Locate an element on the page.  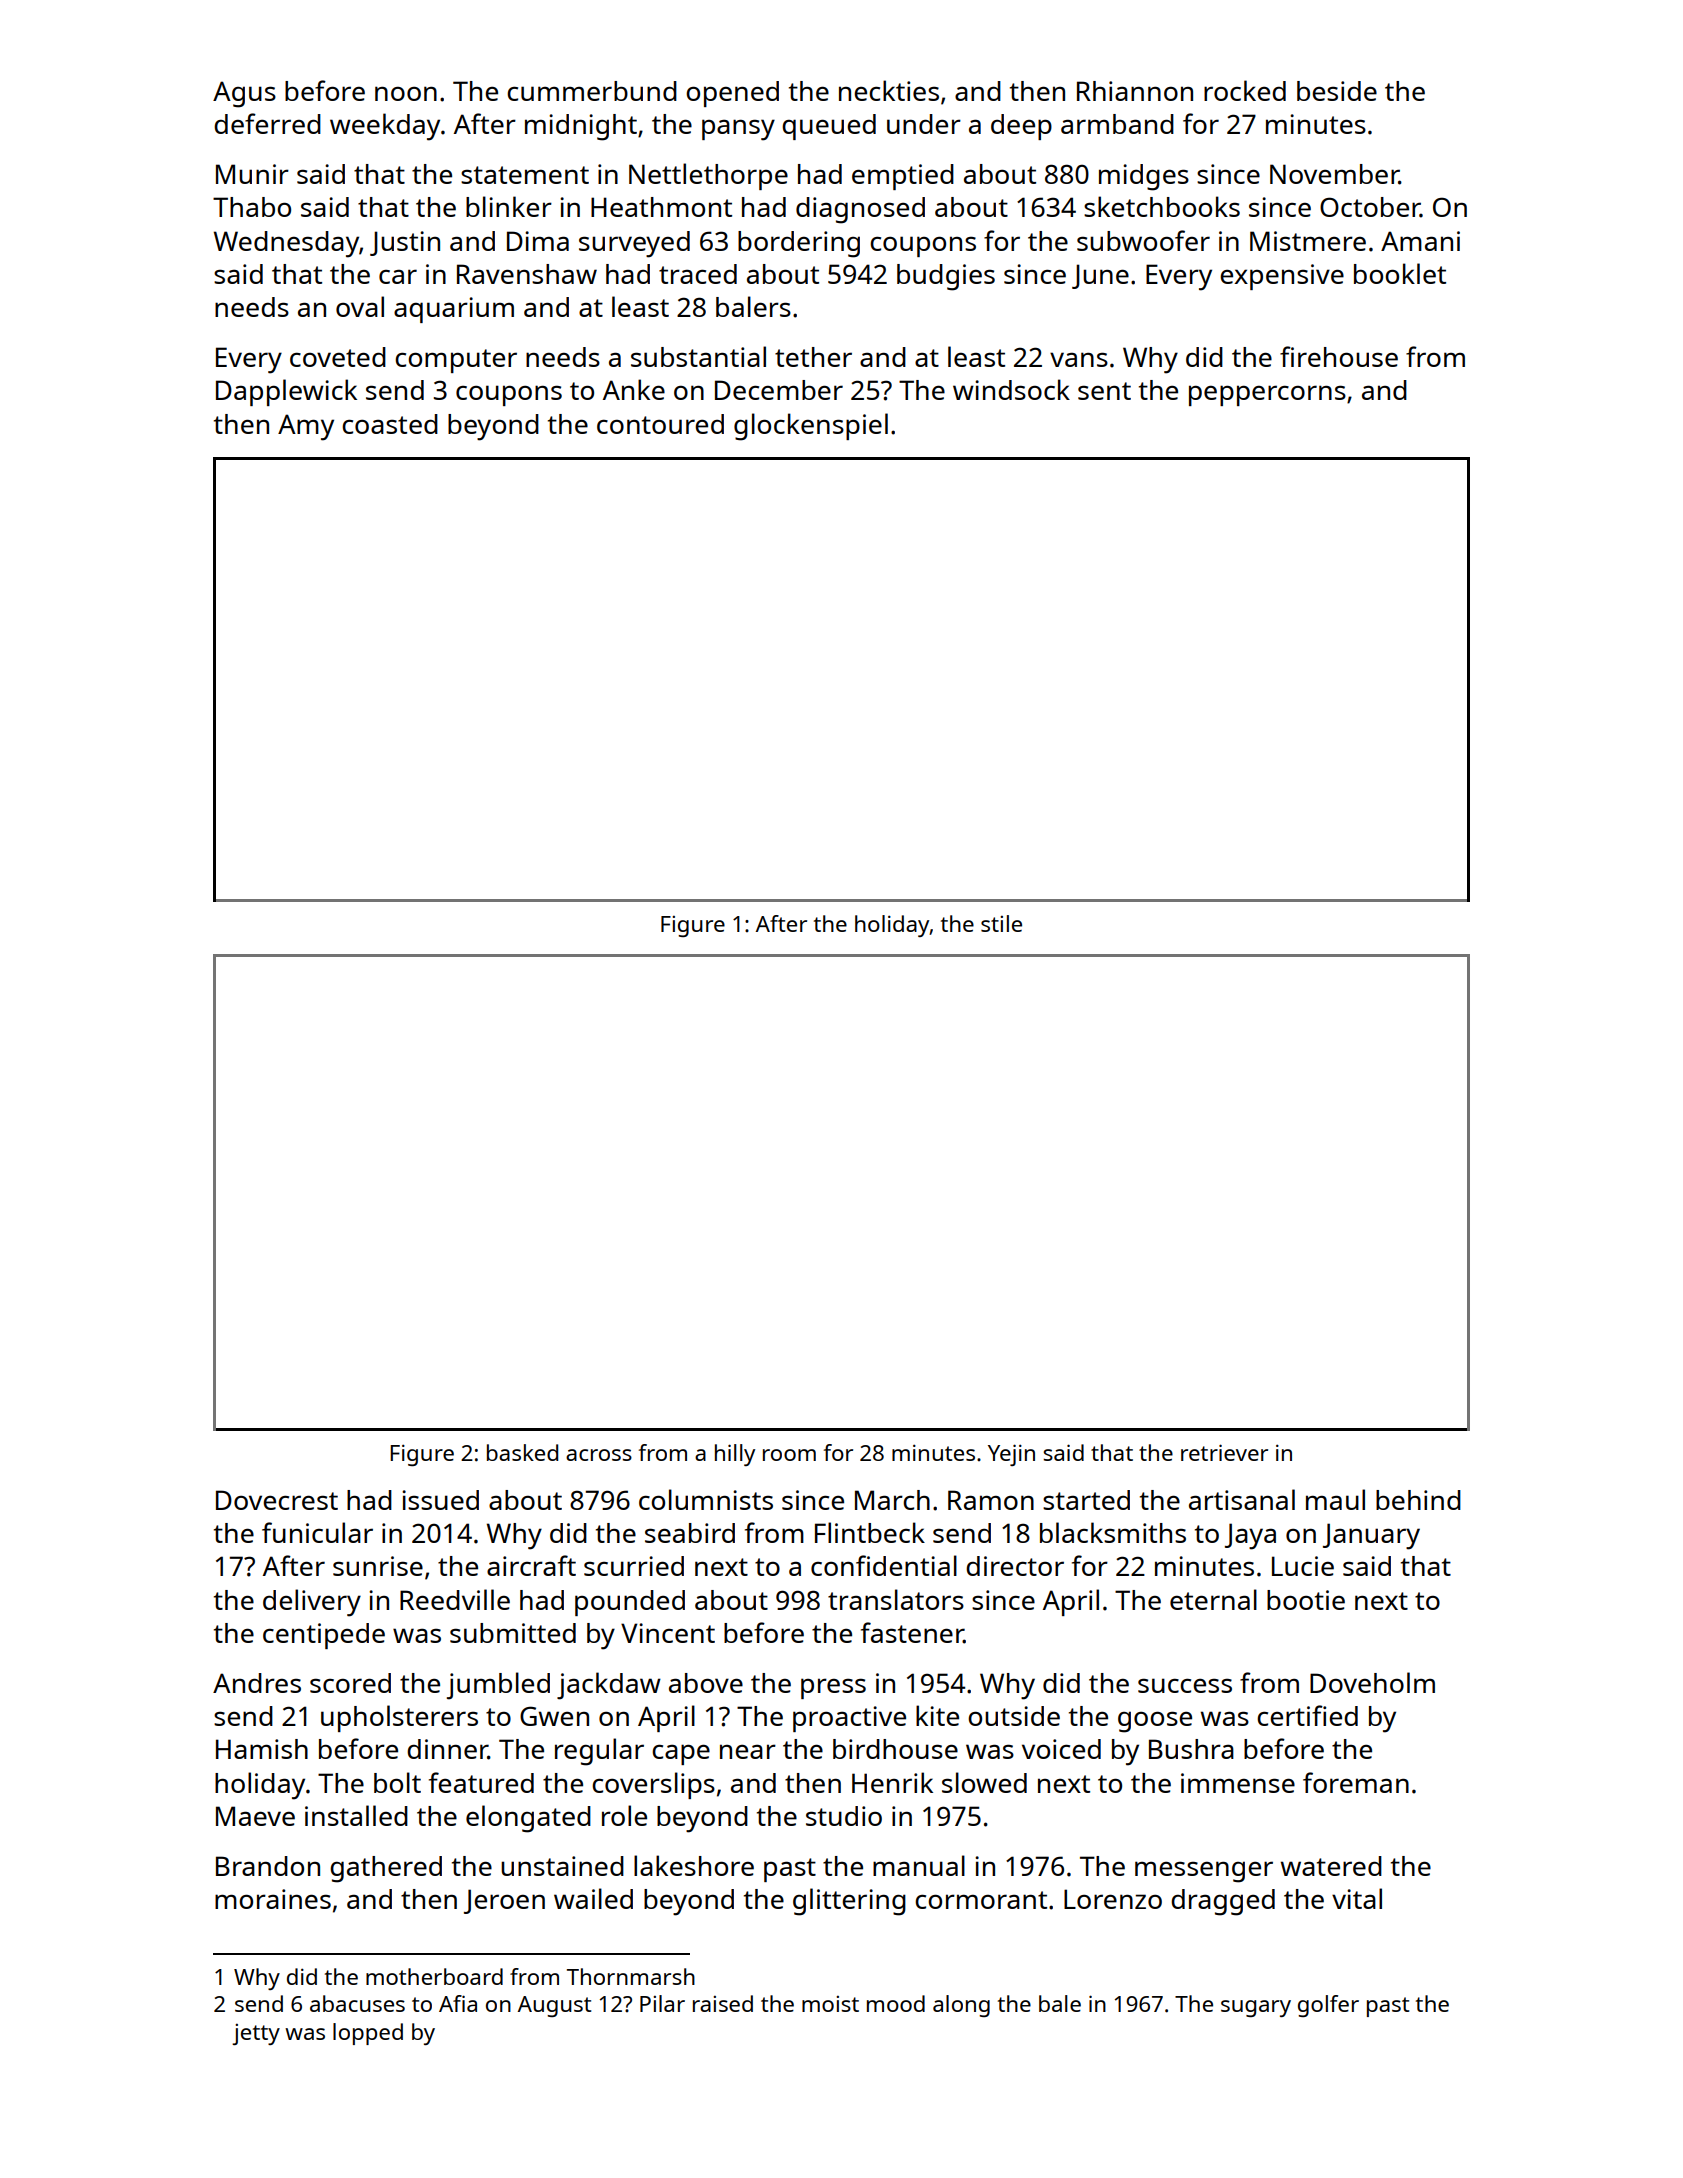
seabird is located at coordinates (690, 1533).
